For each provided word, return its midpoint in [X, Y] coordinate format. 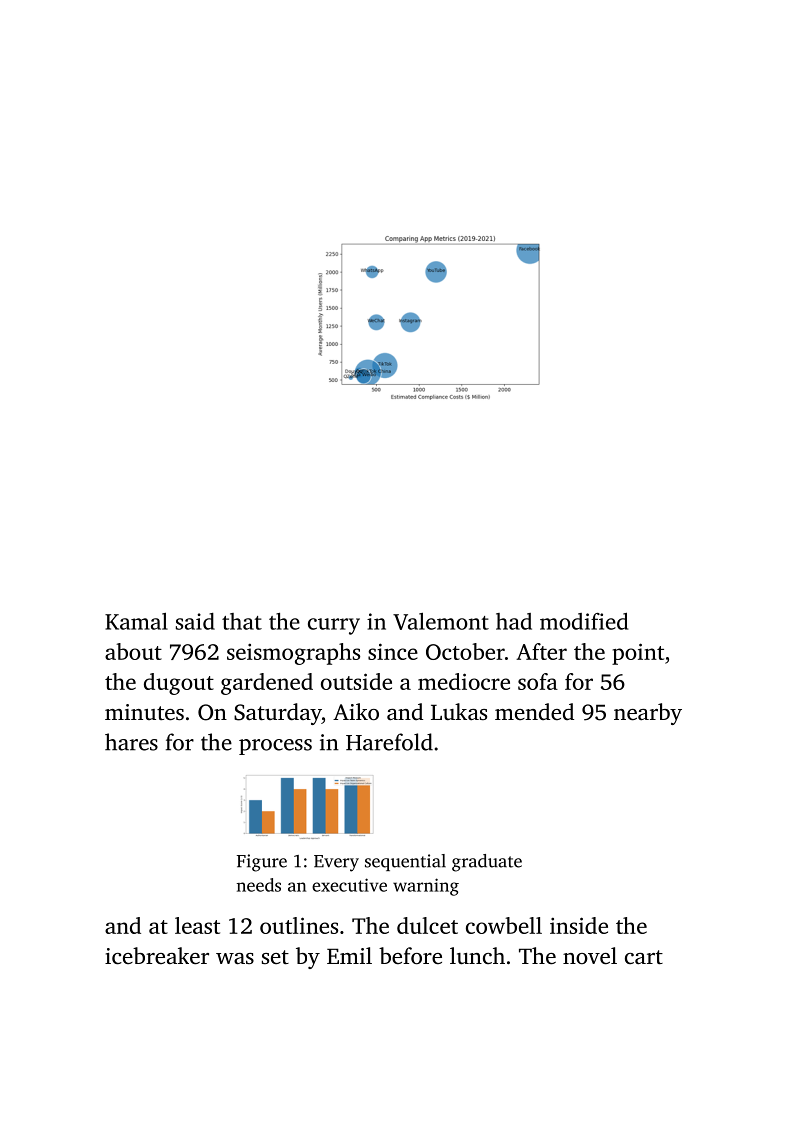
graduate [487, 863]
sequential [405, 862]
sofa [538, 681]
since [393, 651]
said [195, 621]
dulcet [427, 925]
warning [426, 887]
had [514, 621]
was [235, 958]
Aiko [356, 711]
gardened [267, 684]
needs [259, 885]
